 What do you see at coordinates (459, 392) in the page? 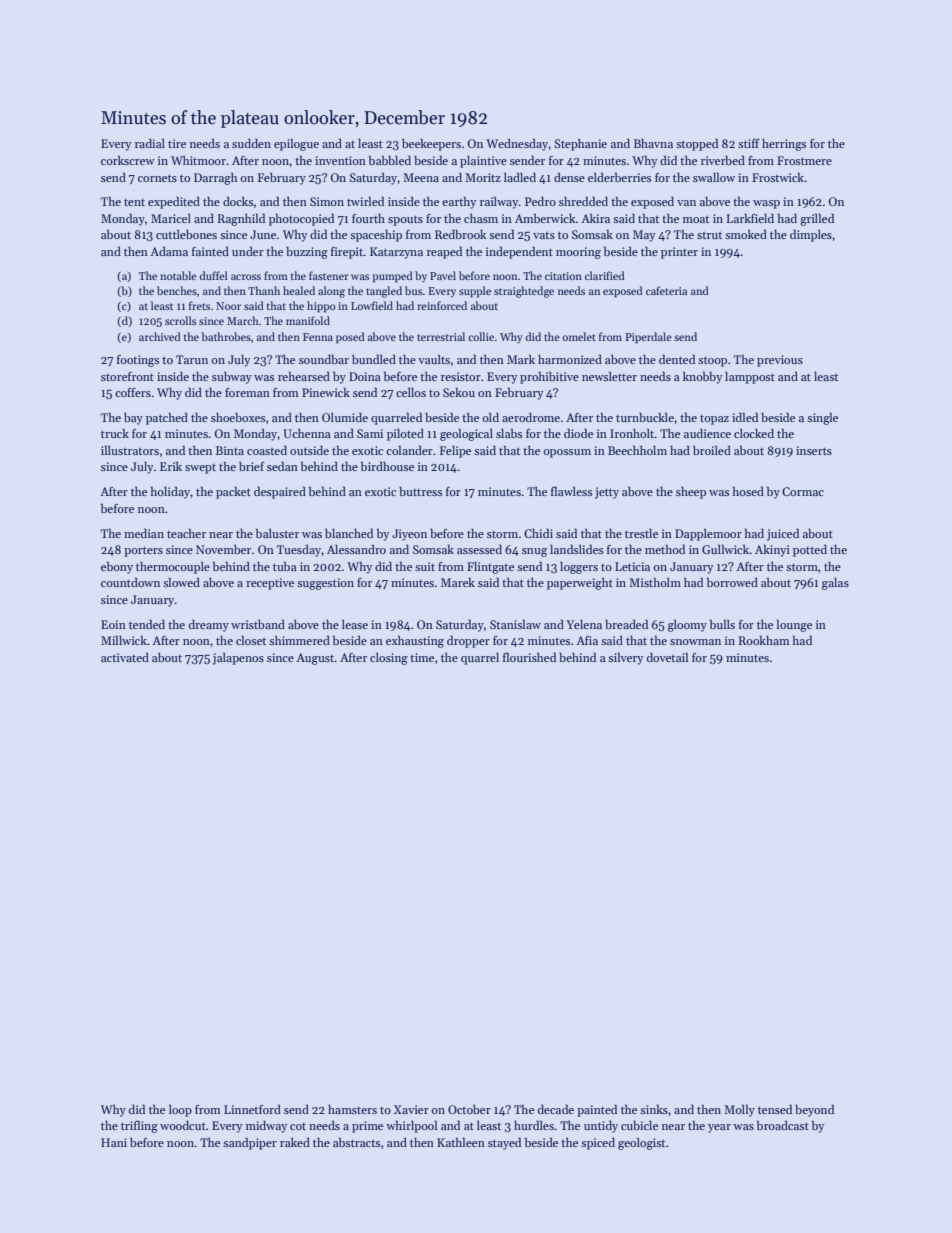
I see `Sekou` at bounding box center [459, 392].
